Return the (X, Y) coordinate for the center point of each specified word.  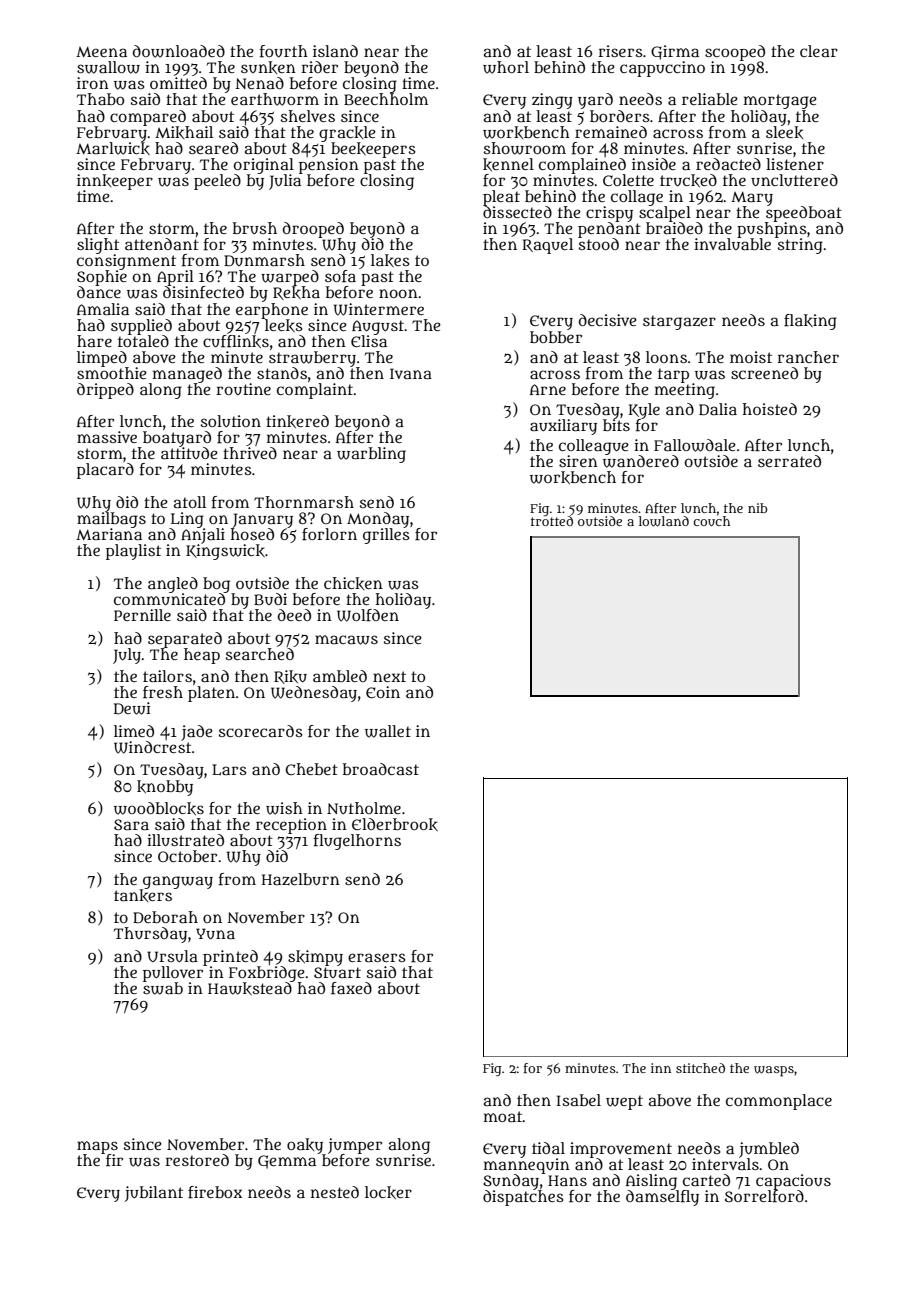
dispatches (523, 1198)
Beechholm (386, 99)
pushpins (772, 230)
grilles (386, 536)
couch (711, 521)
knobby (165, 788)
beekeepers (373, 150)
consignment (126, 262)
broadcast (381, 769)
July (127, 656)
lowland (664, 521)
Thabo (100, 99)
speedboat (804, 214)
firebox (215, 1192)
